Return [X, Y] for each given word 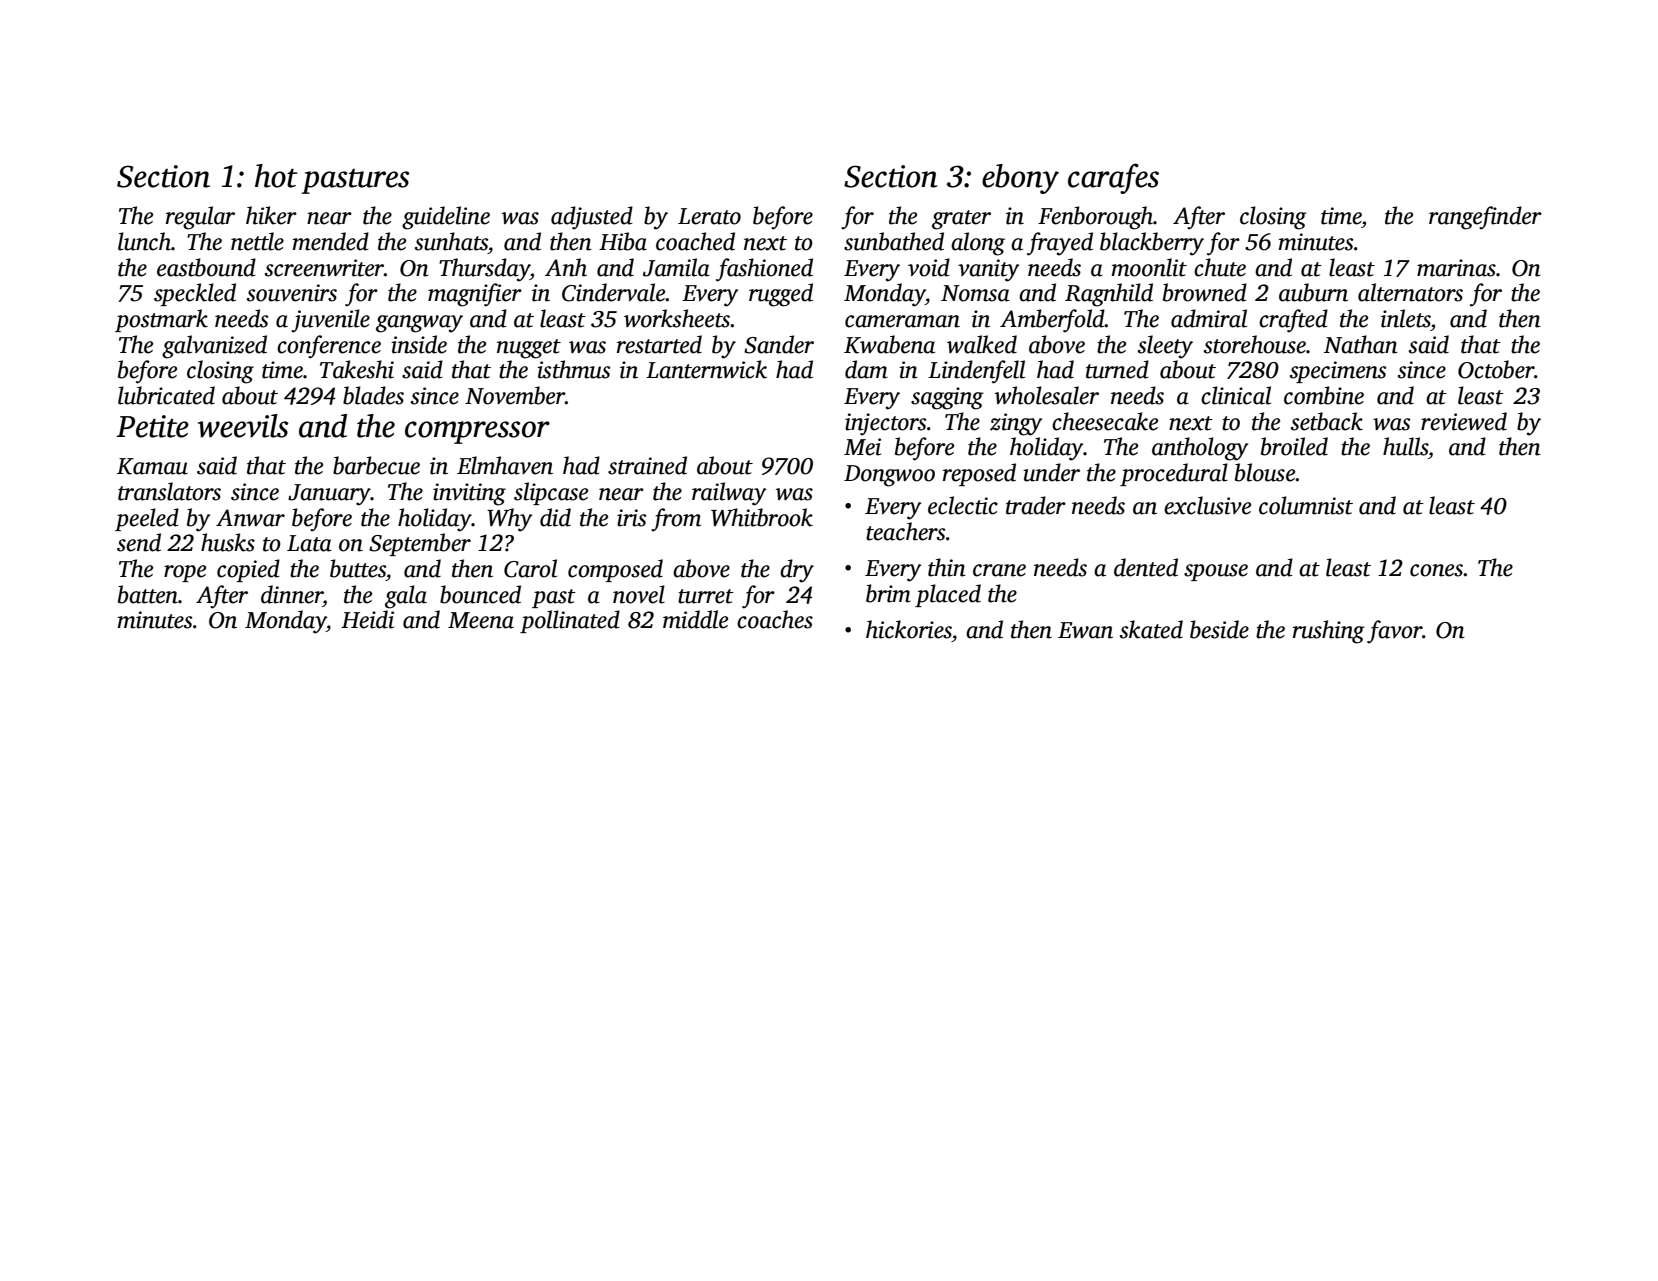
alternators [1410, 292]
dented [1146, 567]
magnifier [475, 295]
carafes [1113, 178]
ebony [1020, 179]
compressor [477, 432]
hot [276, 176]
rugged [781, 295]
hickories [909, 629]
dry [797, 571]
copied [248, 570]
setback [1327, 421]
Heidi [367, 619]
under [1051, 472]
